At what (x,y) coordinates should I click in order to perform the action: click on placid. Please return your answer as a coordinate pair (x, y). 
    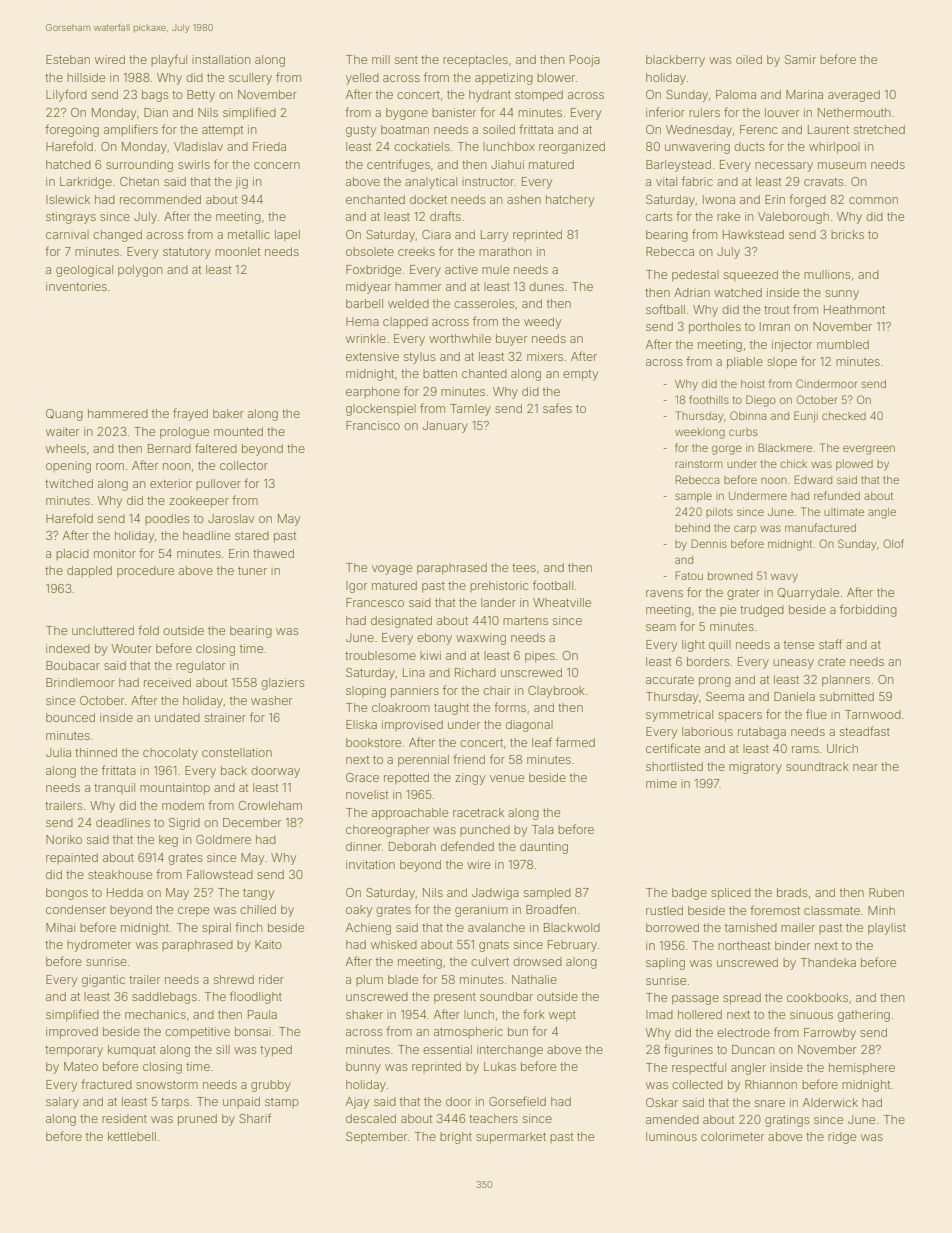
    Looking at the image, I should click on (72, 554).
